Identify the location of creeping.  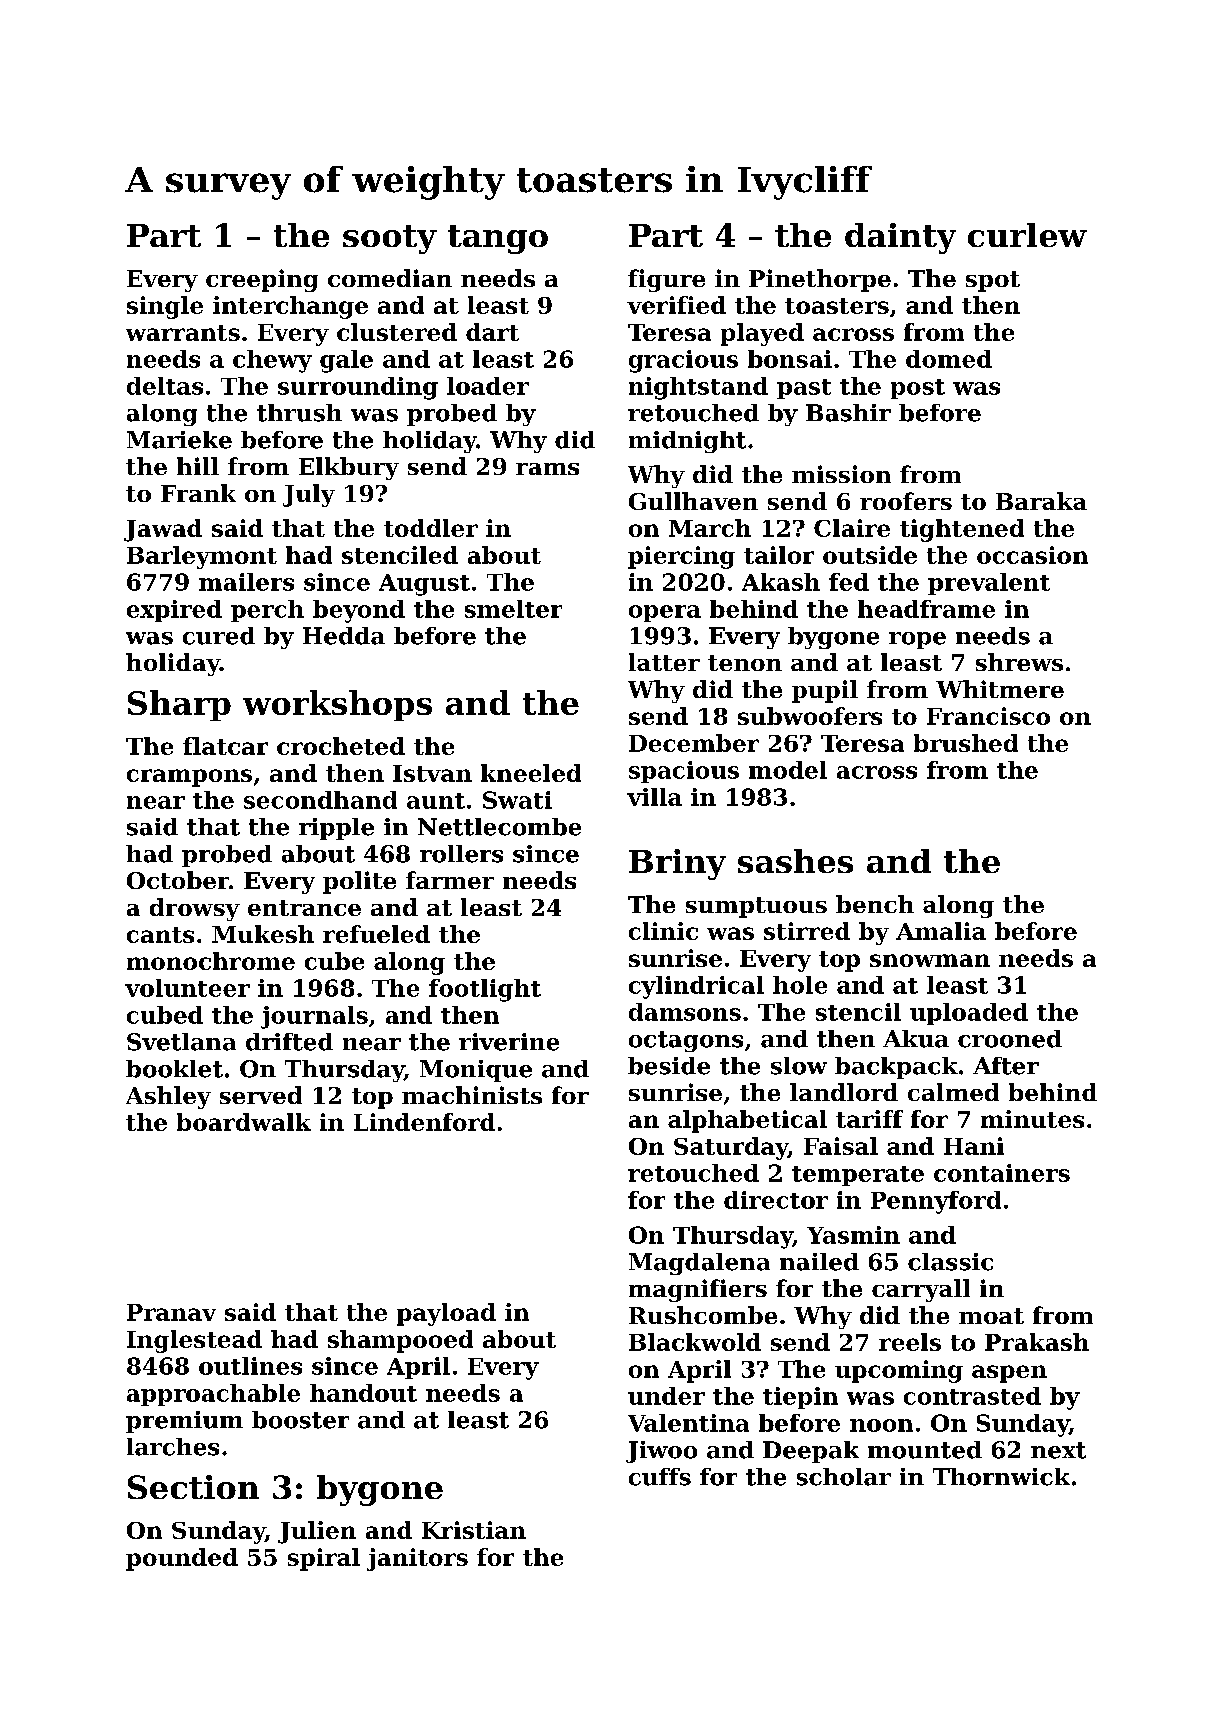
(262, 280).
